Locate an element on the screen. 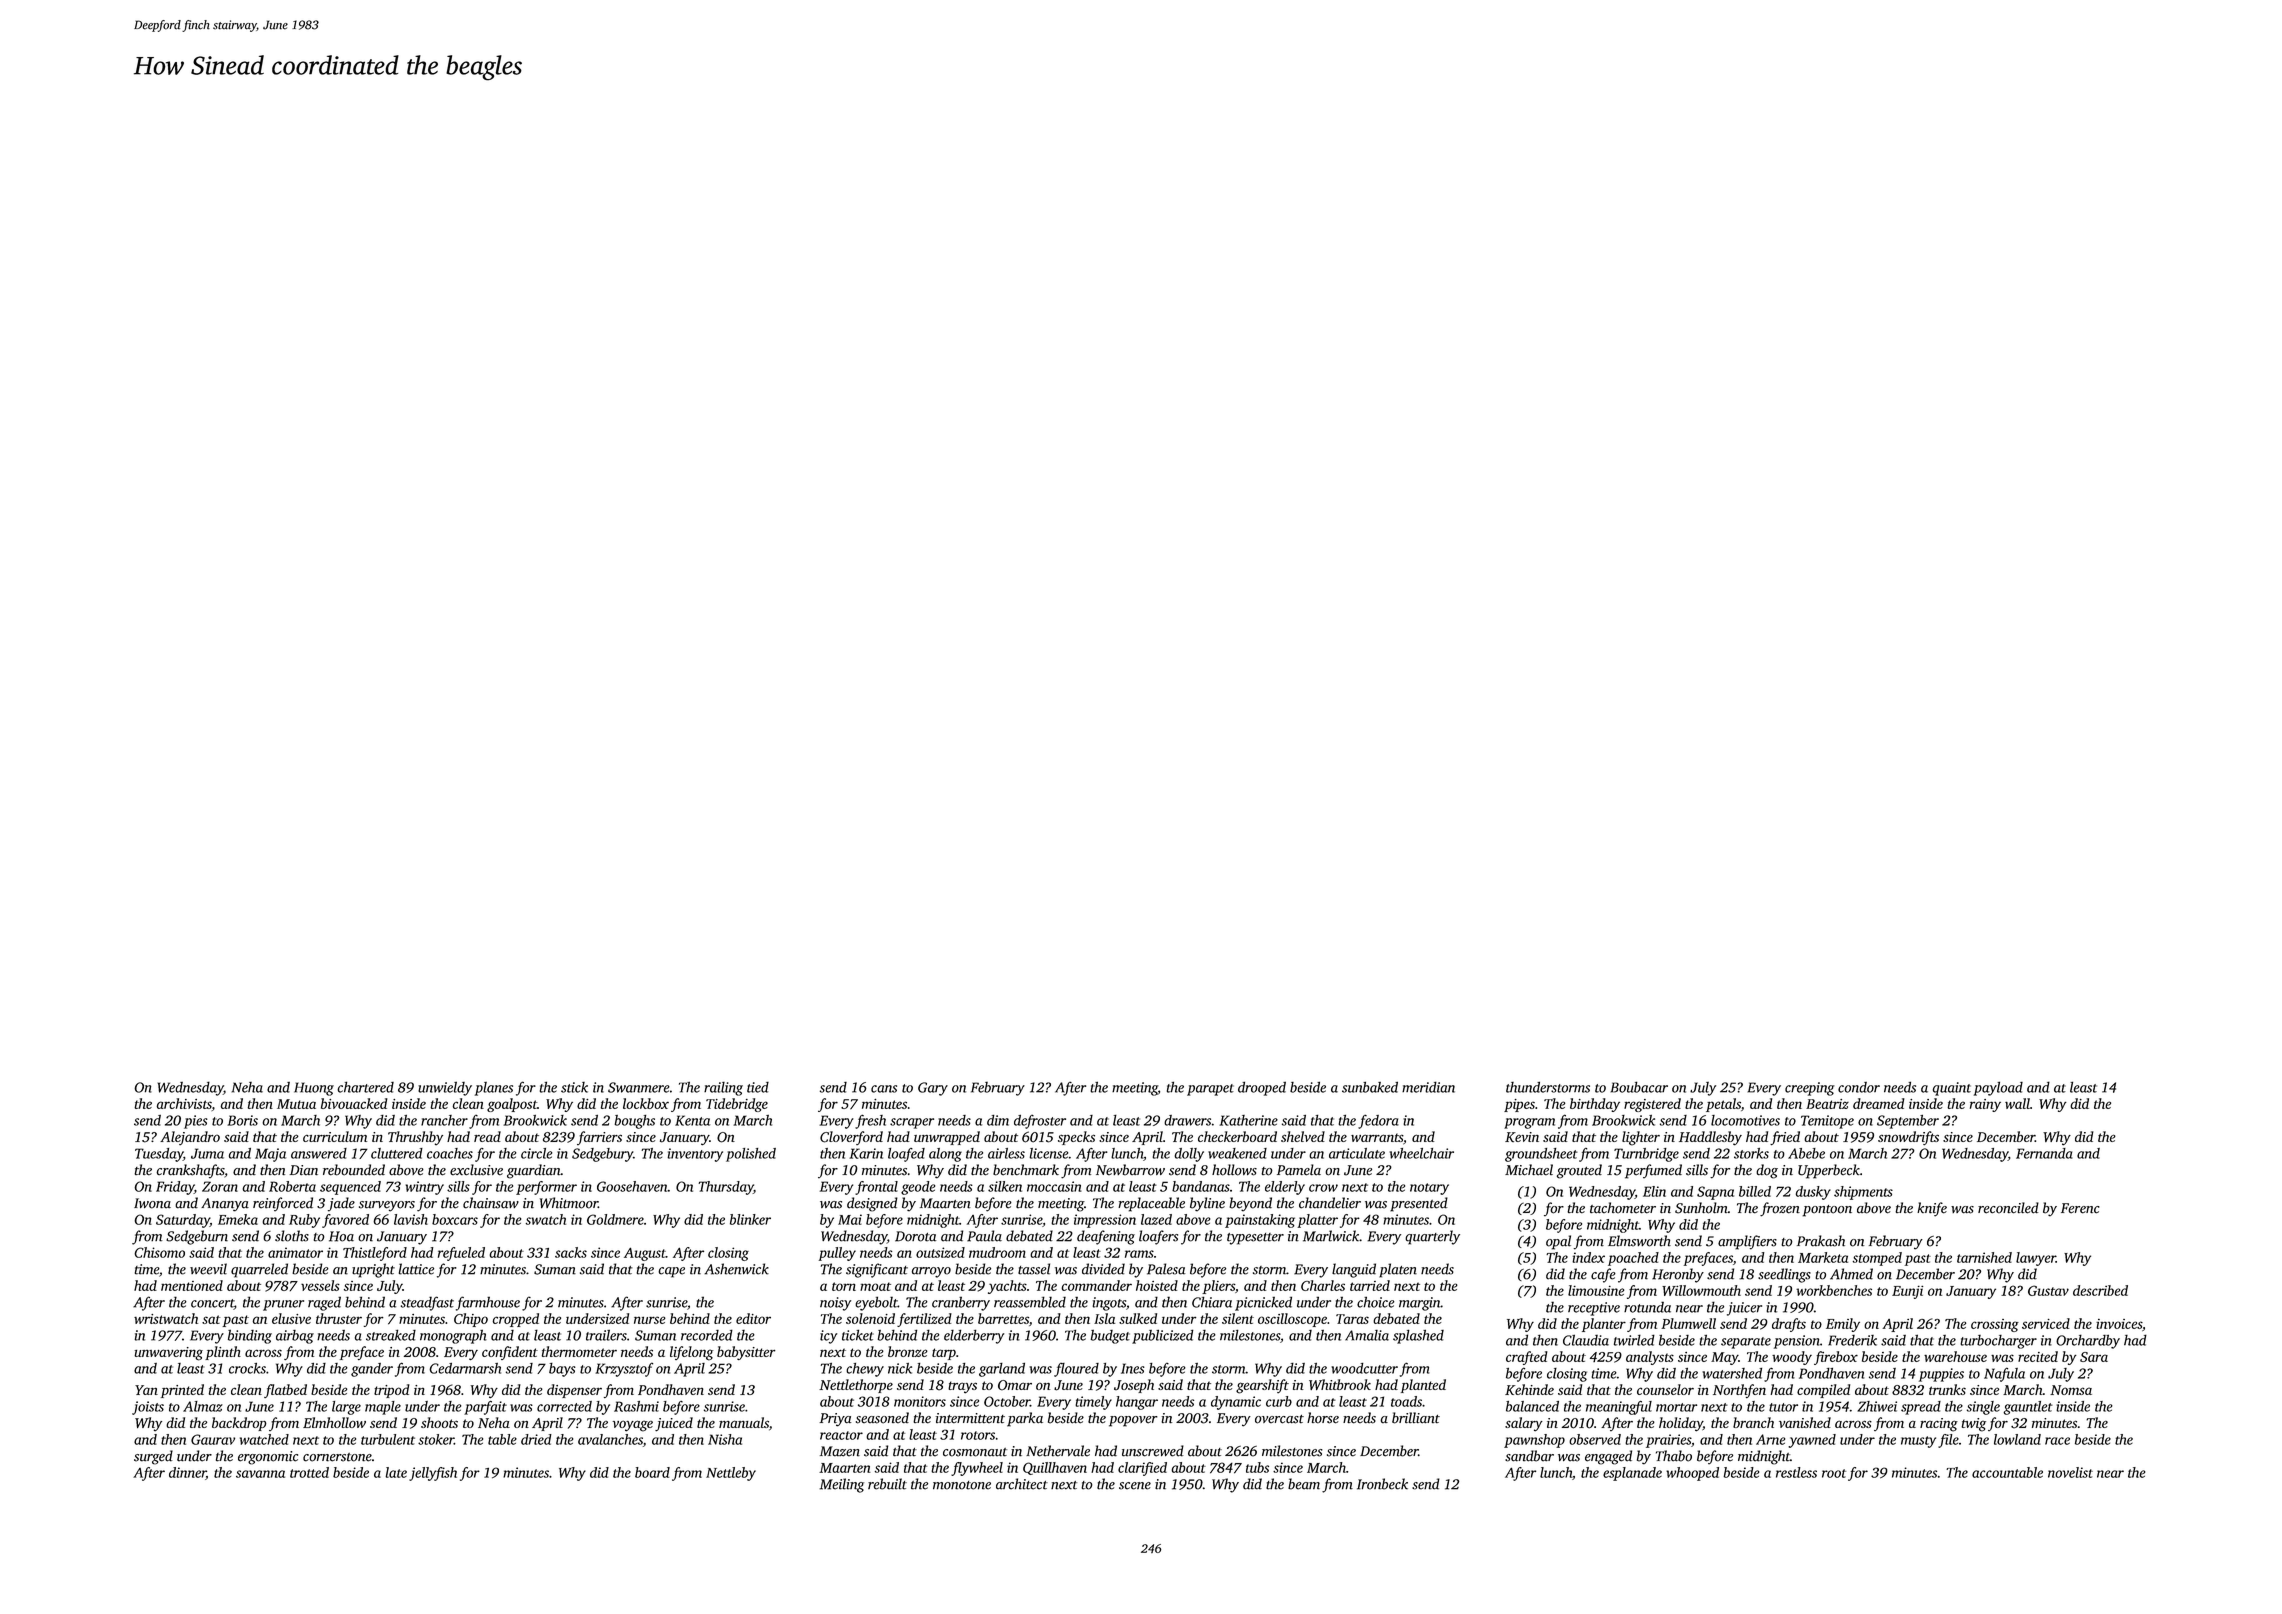  Heronby is located at coordinates (1678, 1275).
